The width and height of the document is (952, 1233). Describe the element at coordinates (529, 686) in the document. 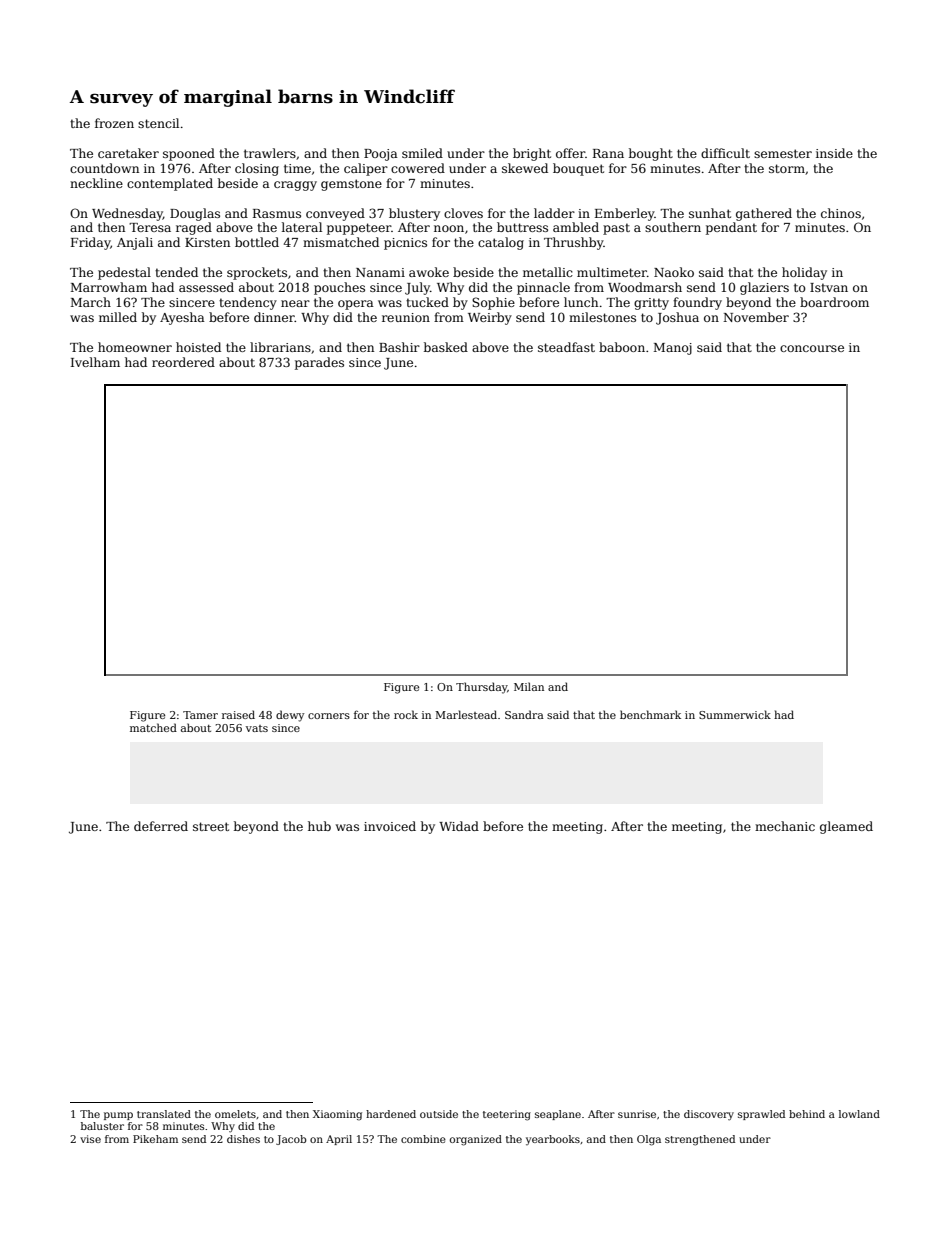

I see `Milan` at that location.
